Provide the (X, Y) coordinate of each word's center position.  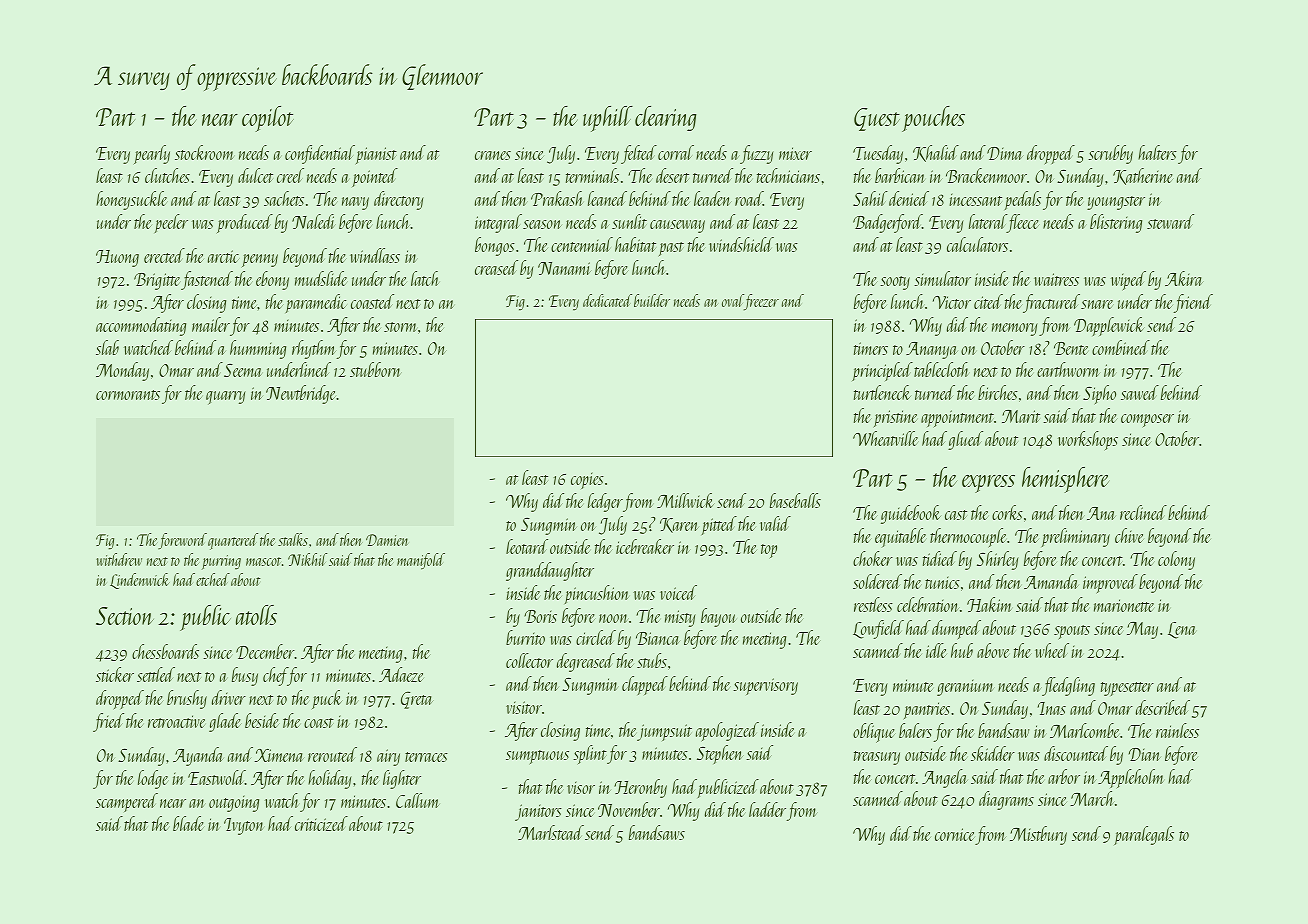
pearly (152, 154)
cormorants (128, 395)
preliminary (1076, 537)
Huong (117, 258)
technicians (788, 175)
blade (188, 823)
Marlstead (551, 832)
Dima (1005, 153)
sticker (115, 674)
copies (587, 481)
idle (936, 650)
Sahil (870, 198)
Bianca (658, 638)
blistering (1116, 223)
